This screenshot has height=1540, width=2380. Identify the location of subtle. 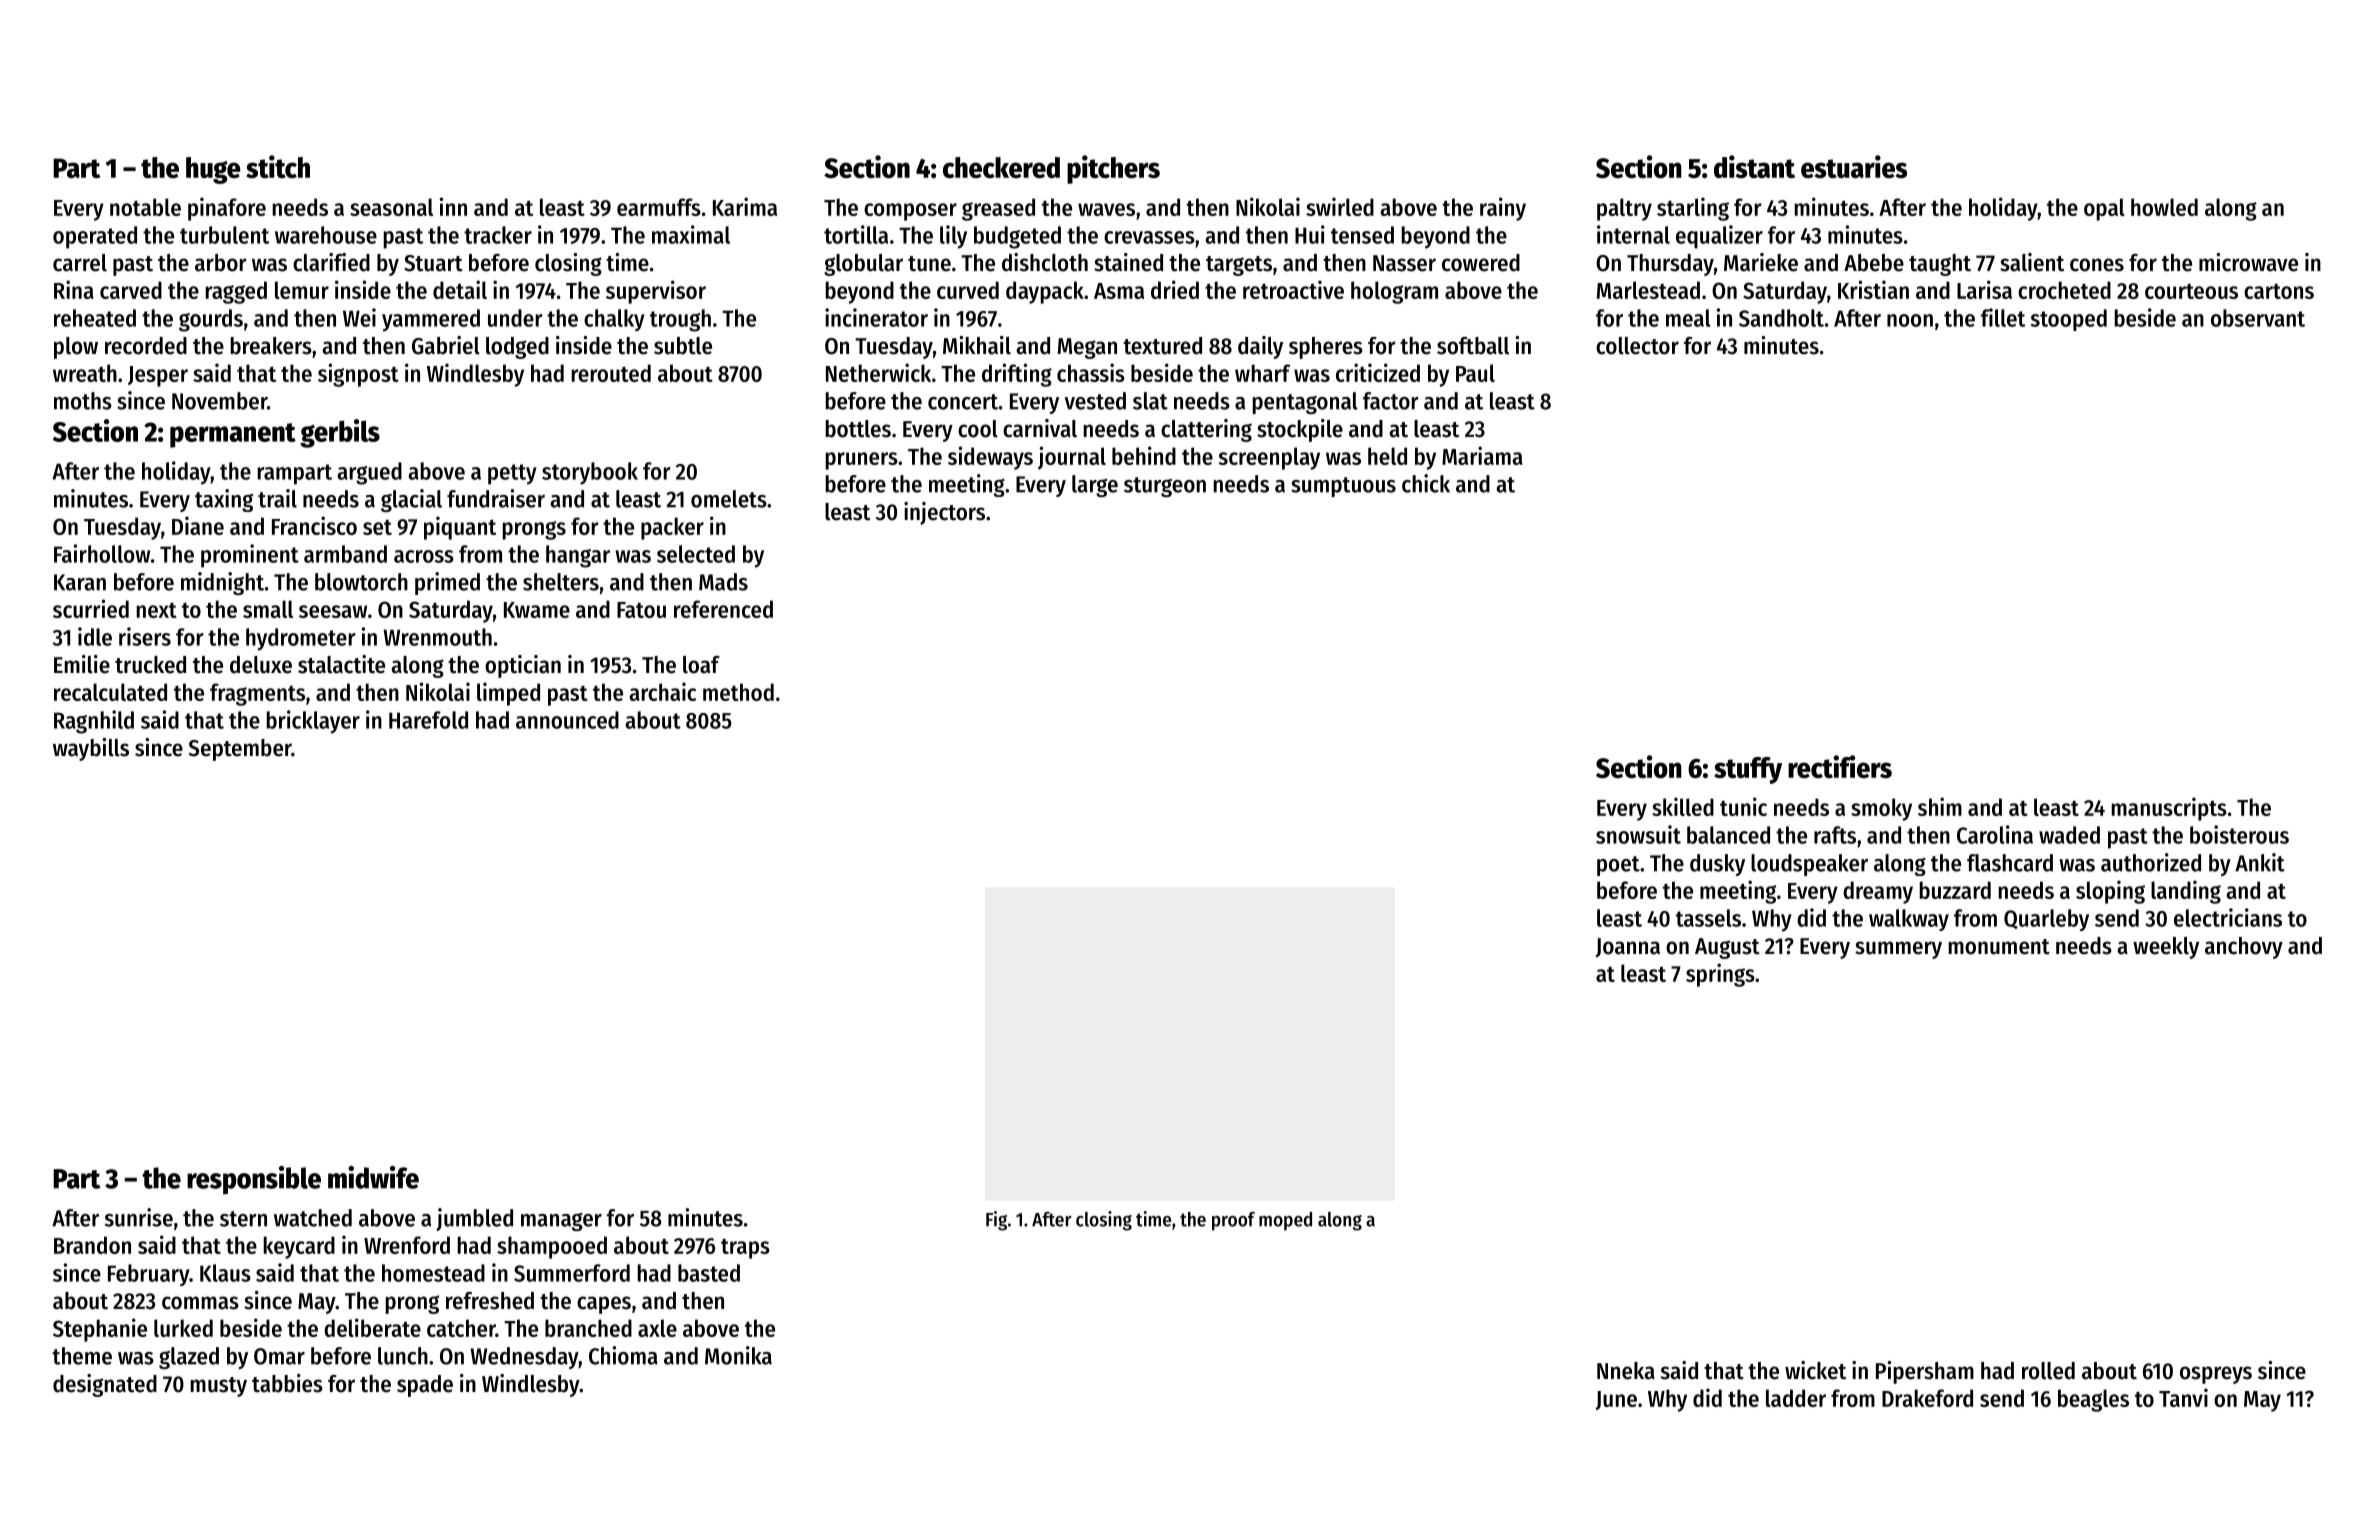
(683, 346).
